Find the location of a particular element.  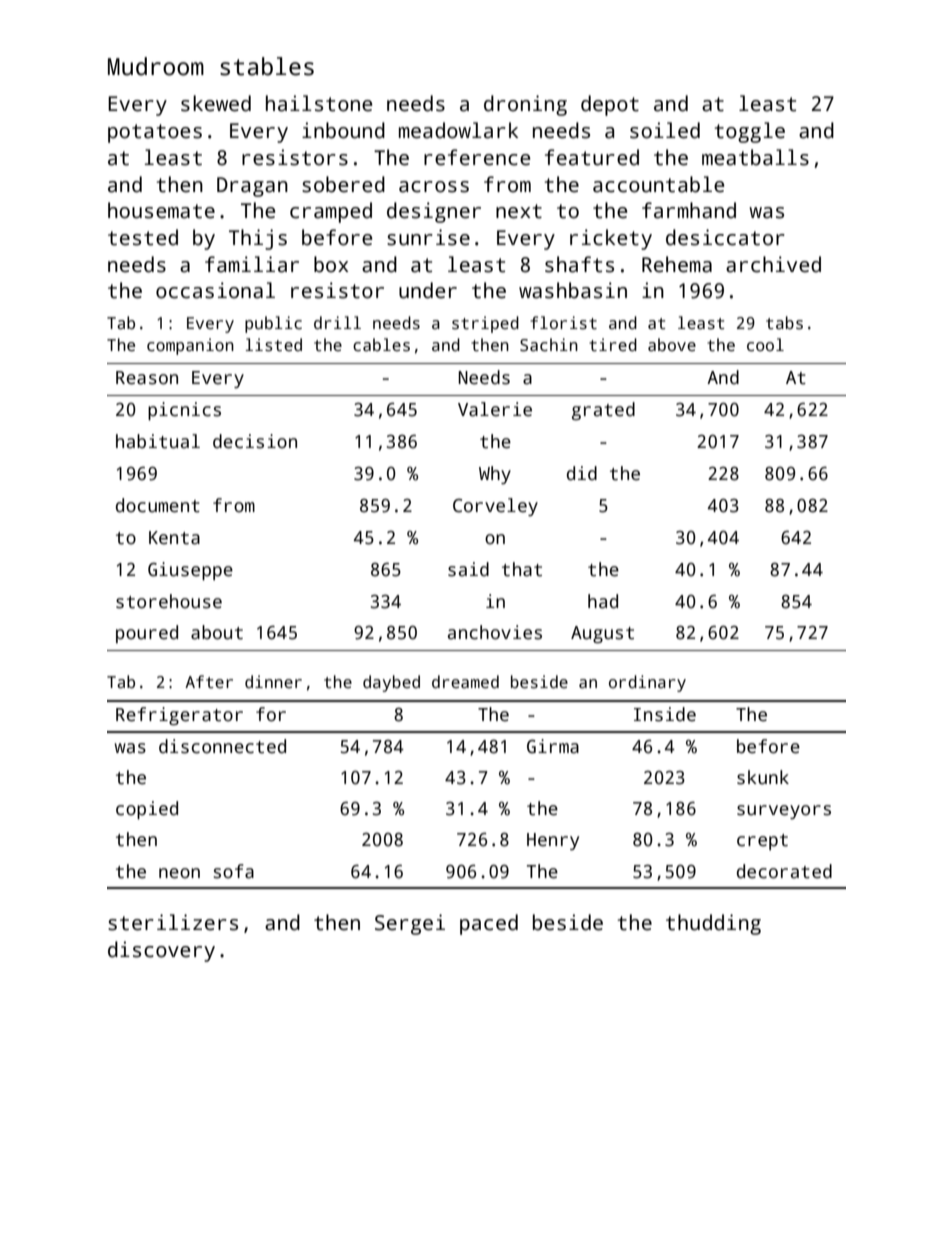

across is located at coordinates (434, 187).
